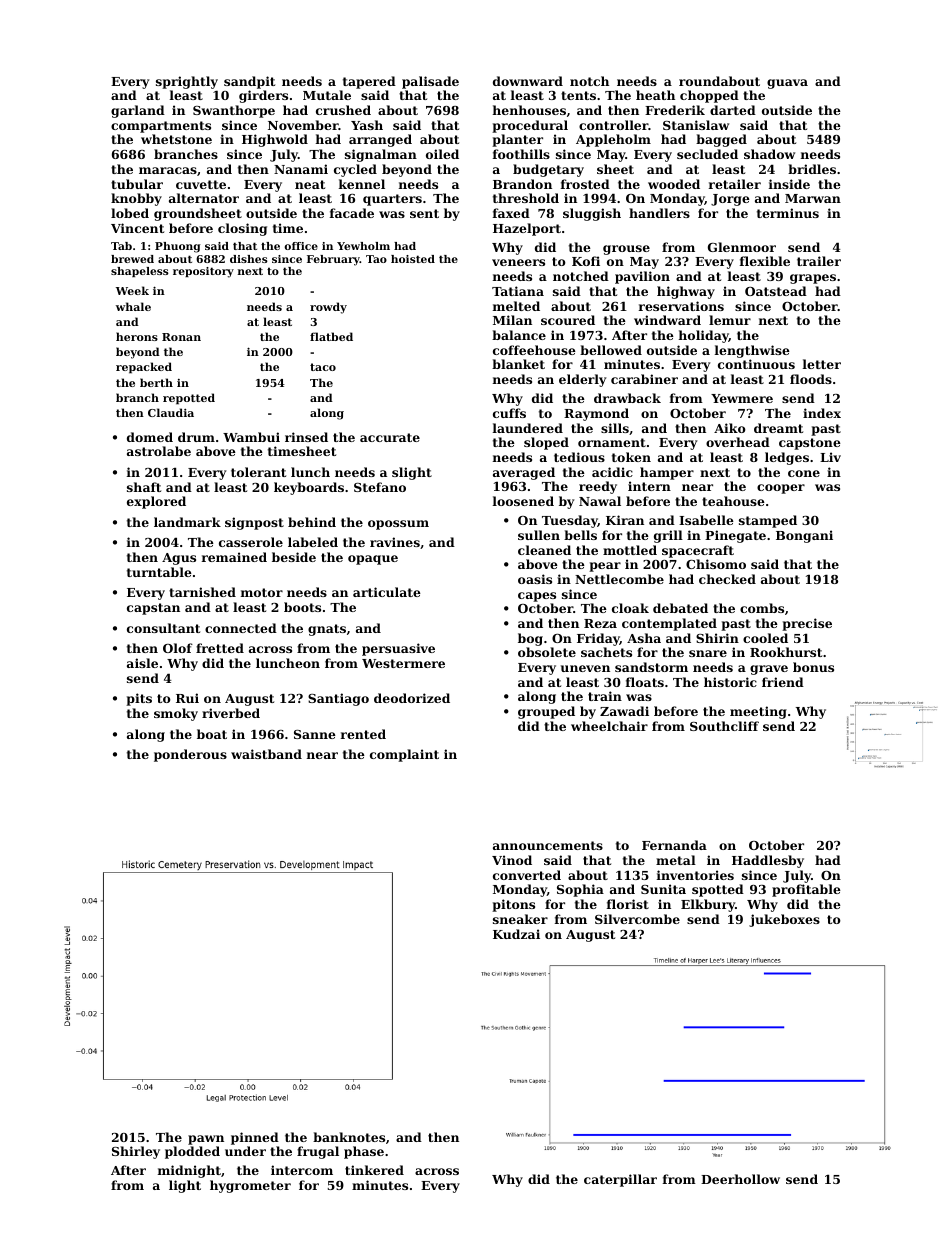  What do you see at coordinates (142, 663) in the document?
I see `aisle` at bounding box center [142, 663].
